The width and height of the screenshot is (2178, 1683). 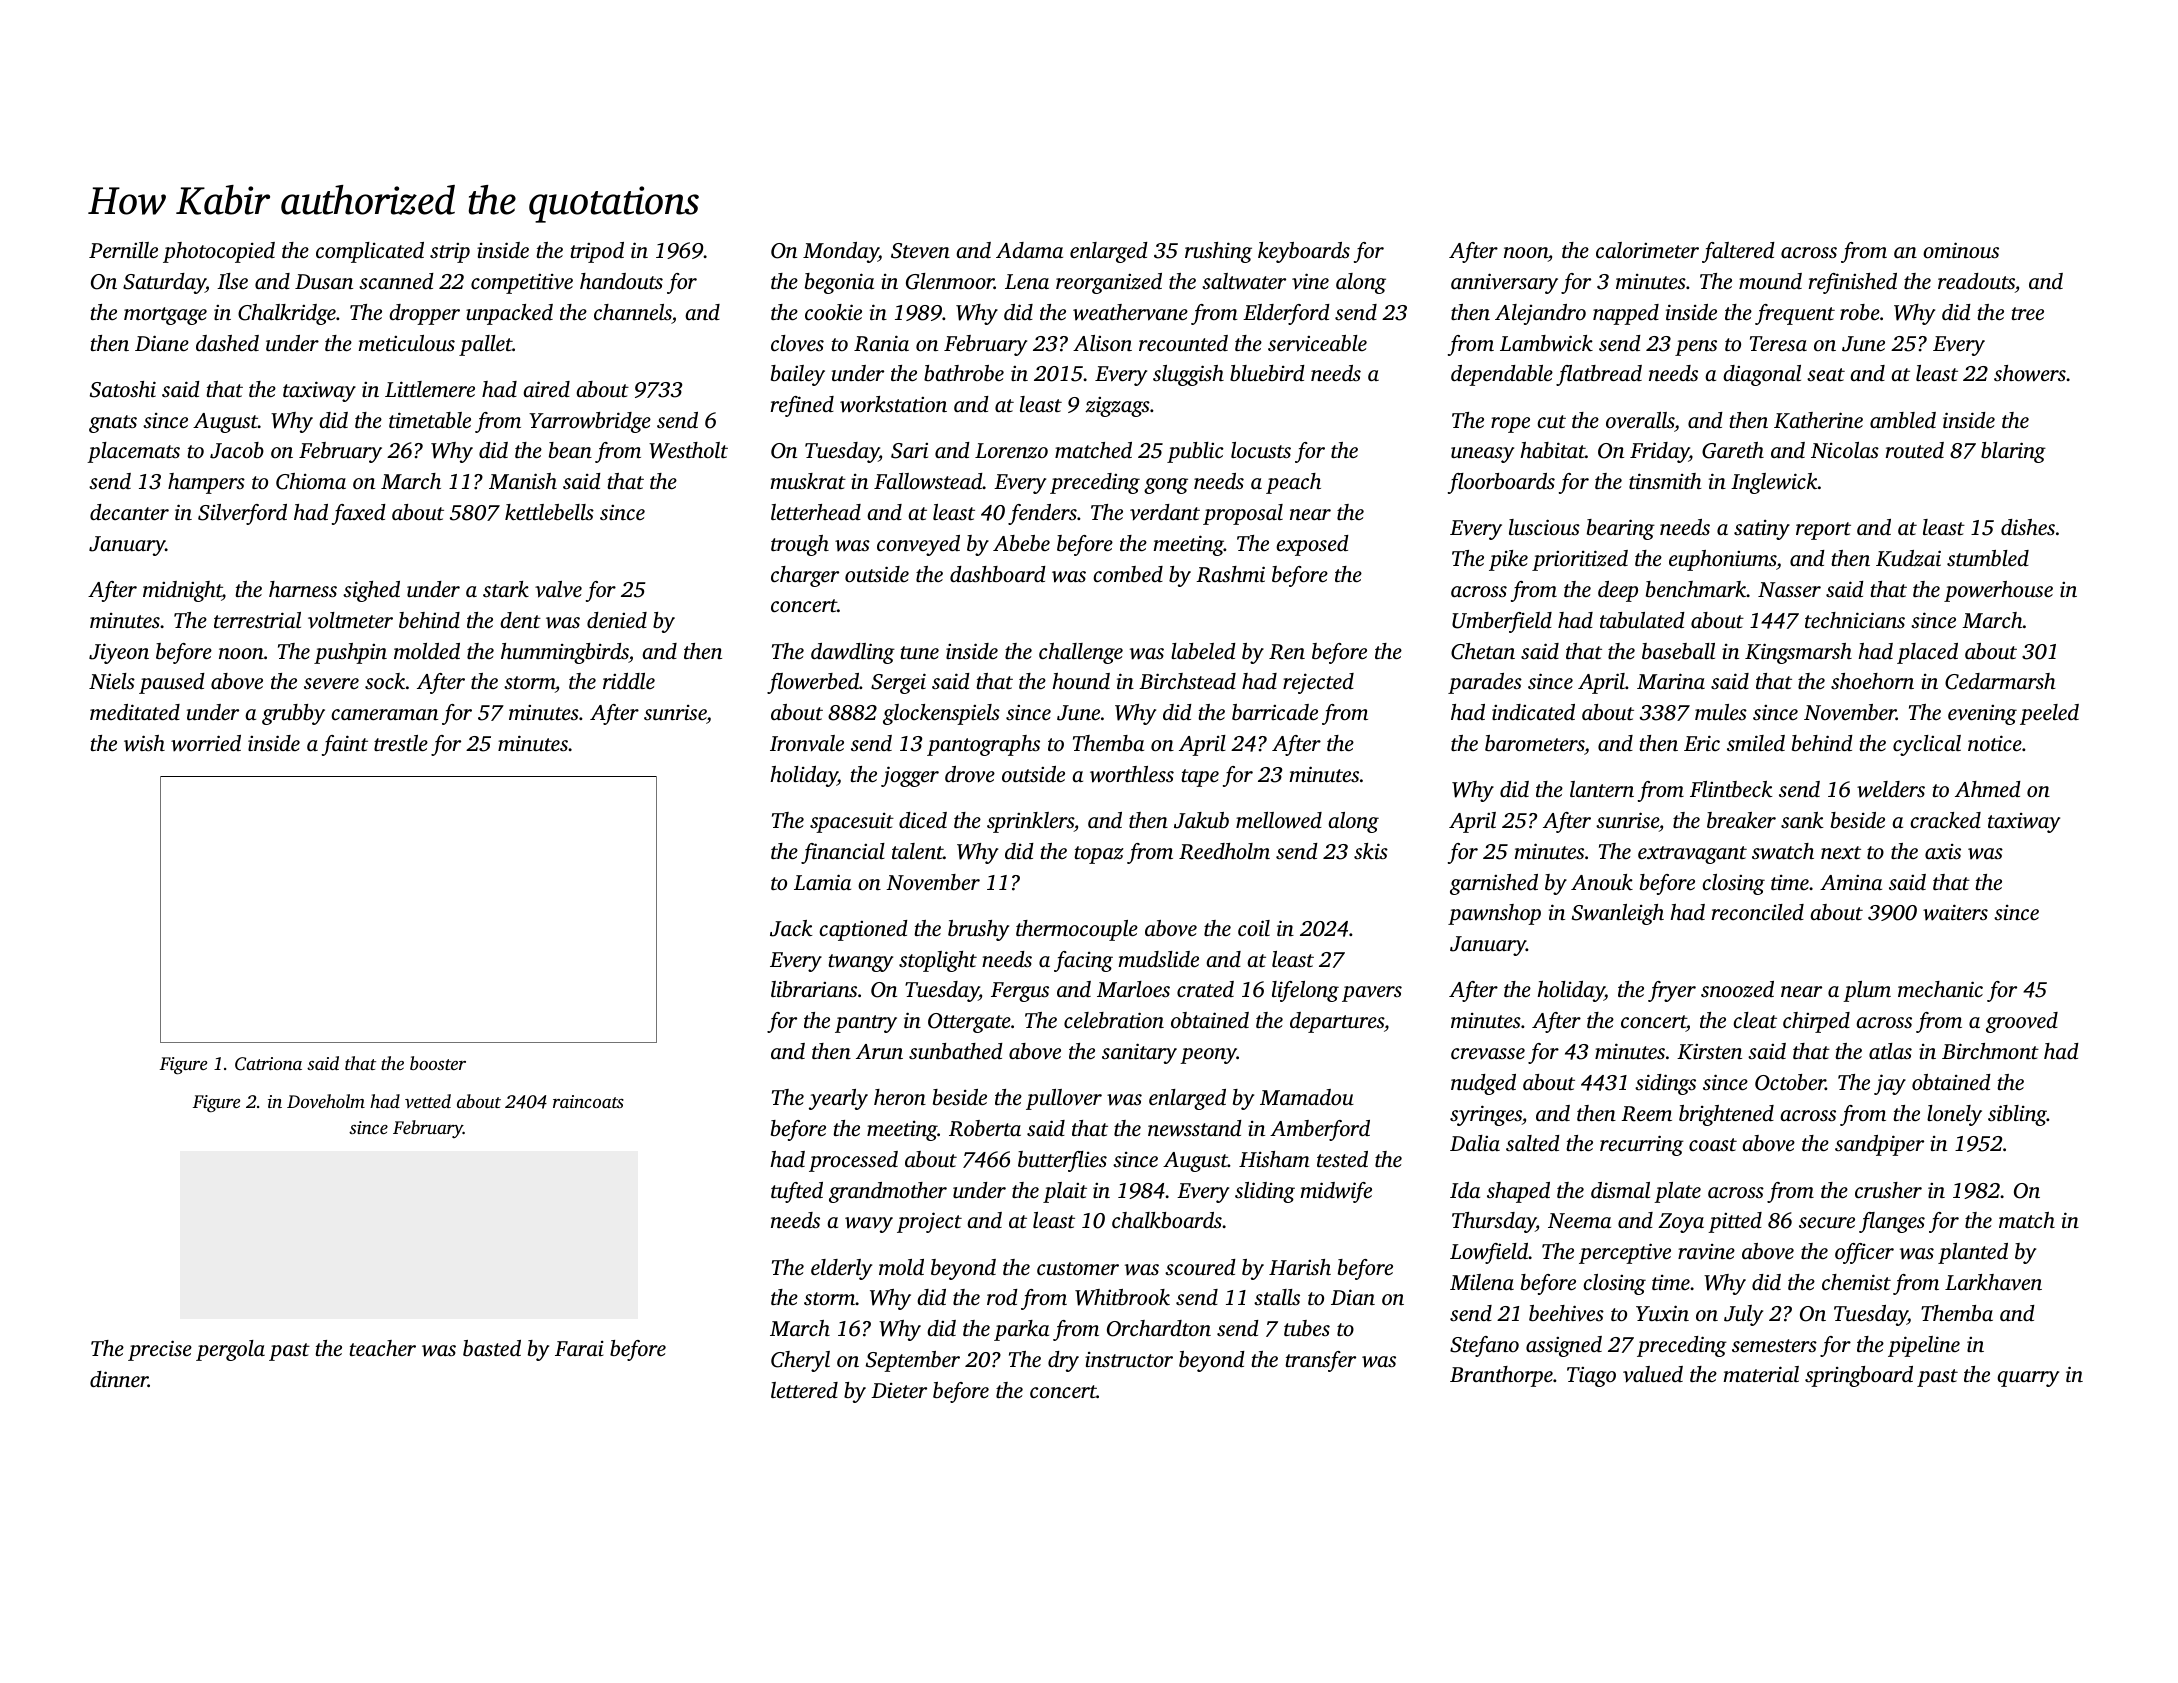 What do you see at coordinates (1304, 252) in the screenshot?
I see `keyboards` at bounding box center [1304, 252].
